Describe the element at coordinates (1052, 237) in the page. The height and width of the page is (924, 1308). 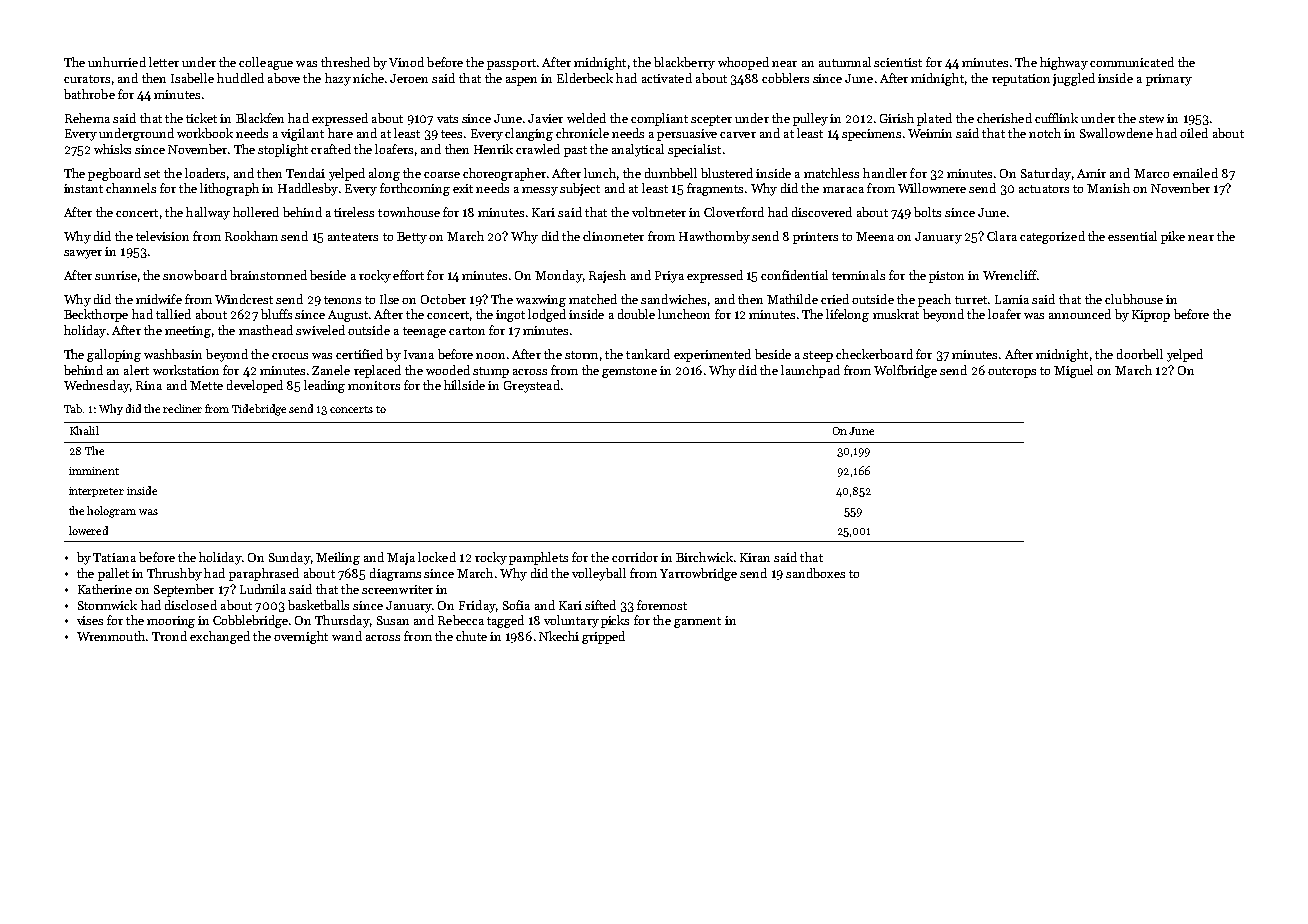
I see `categorized` at that location.
